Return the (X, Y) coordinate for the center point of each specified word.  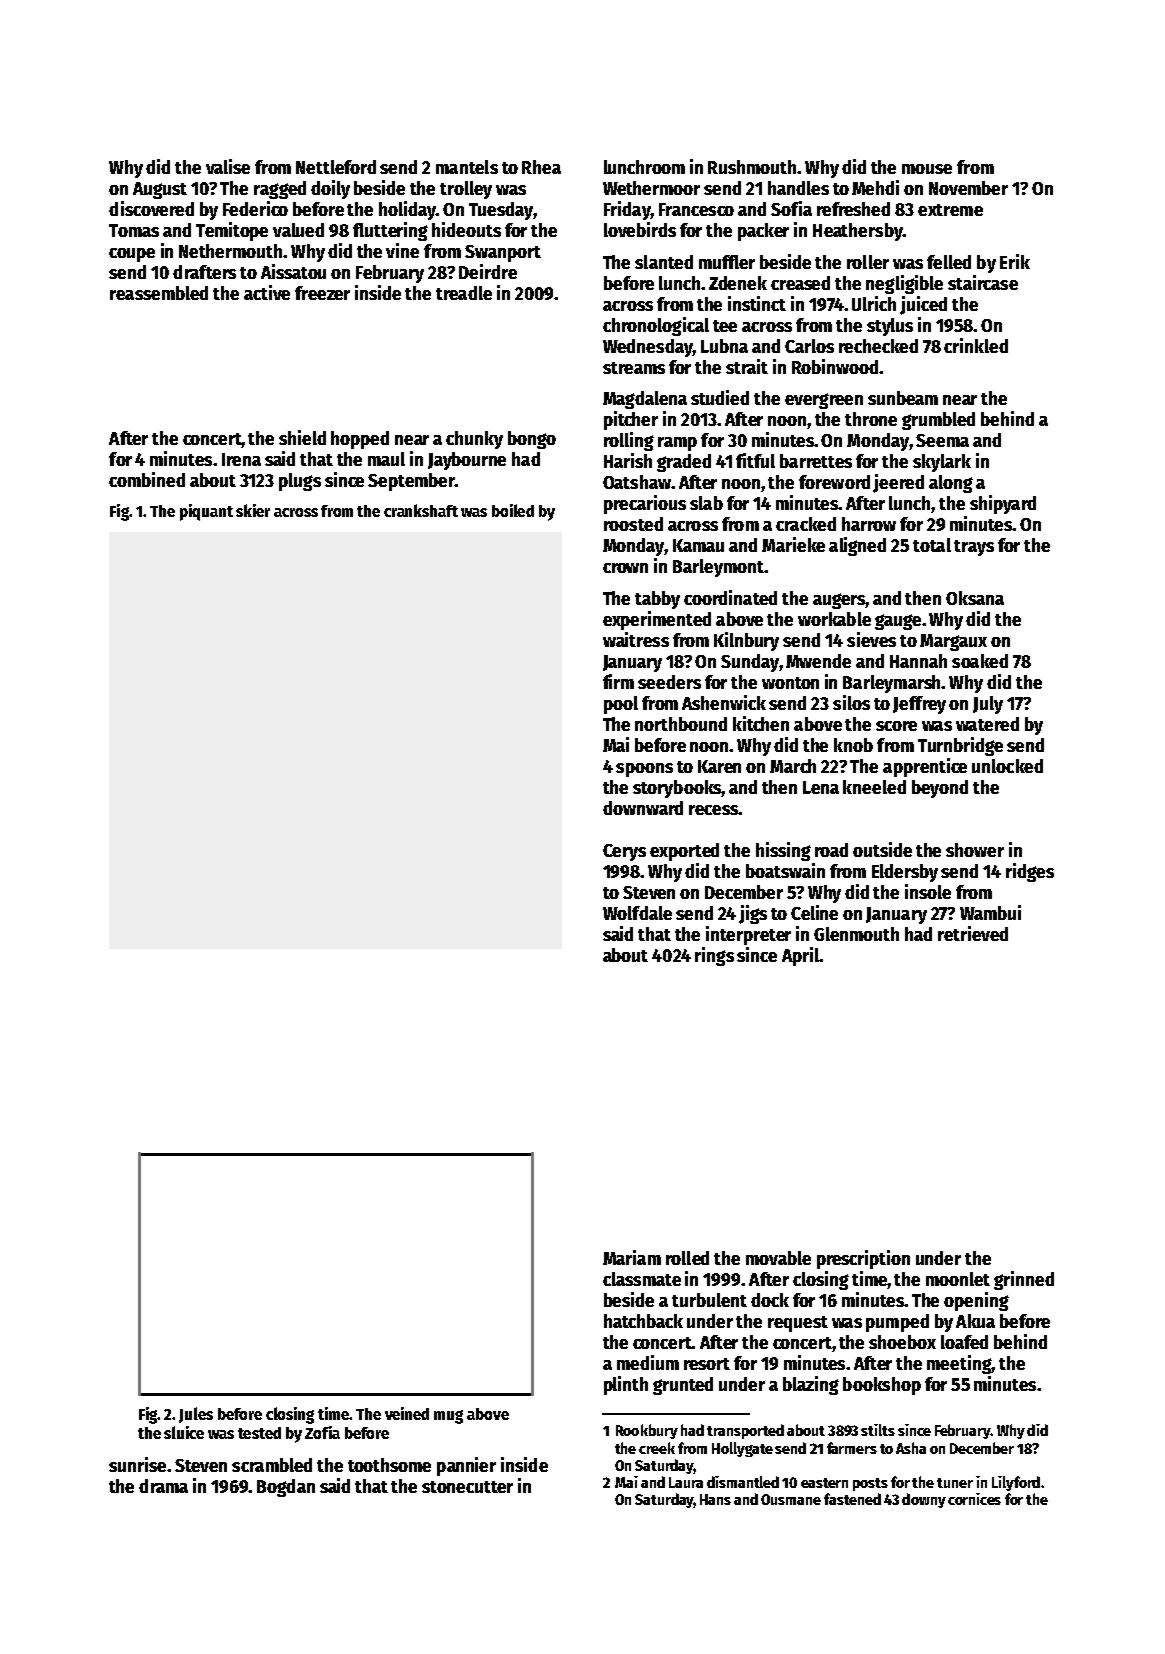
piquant (206, 512)
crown (625, 568)
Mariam (632, 1257)
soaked (980, 661)
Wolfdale (637, 913)
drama (163, 1486)
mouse (927, 169)
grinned (1024, 1280)
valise (228, 166)
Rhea (541, 167)
